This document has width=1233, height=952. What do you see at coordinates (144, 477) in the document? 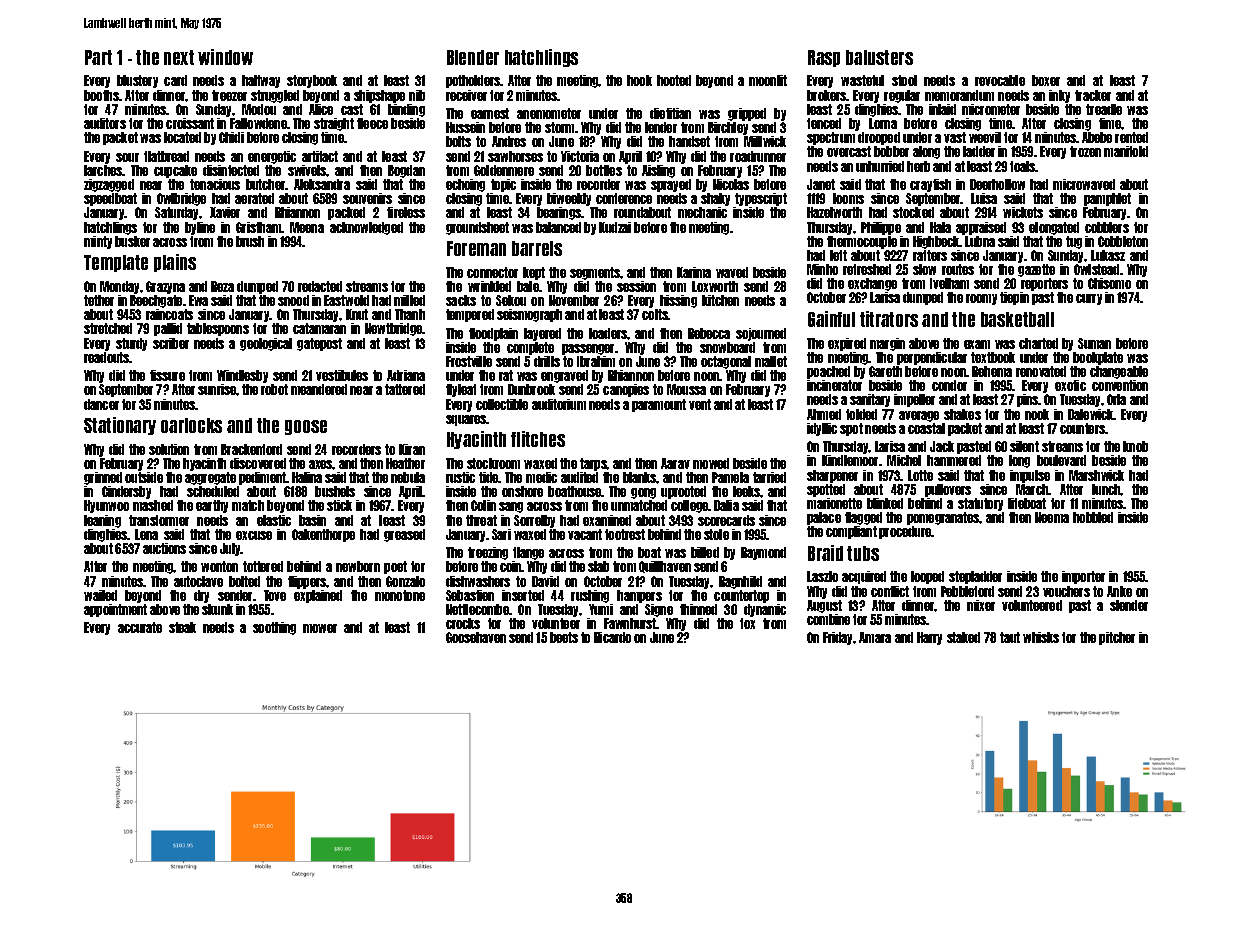
I see `outside` at bounding box center [144, 477].
